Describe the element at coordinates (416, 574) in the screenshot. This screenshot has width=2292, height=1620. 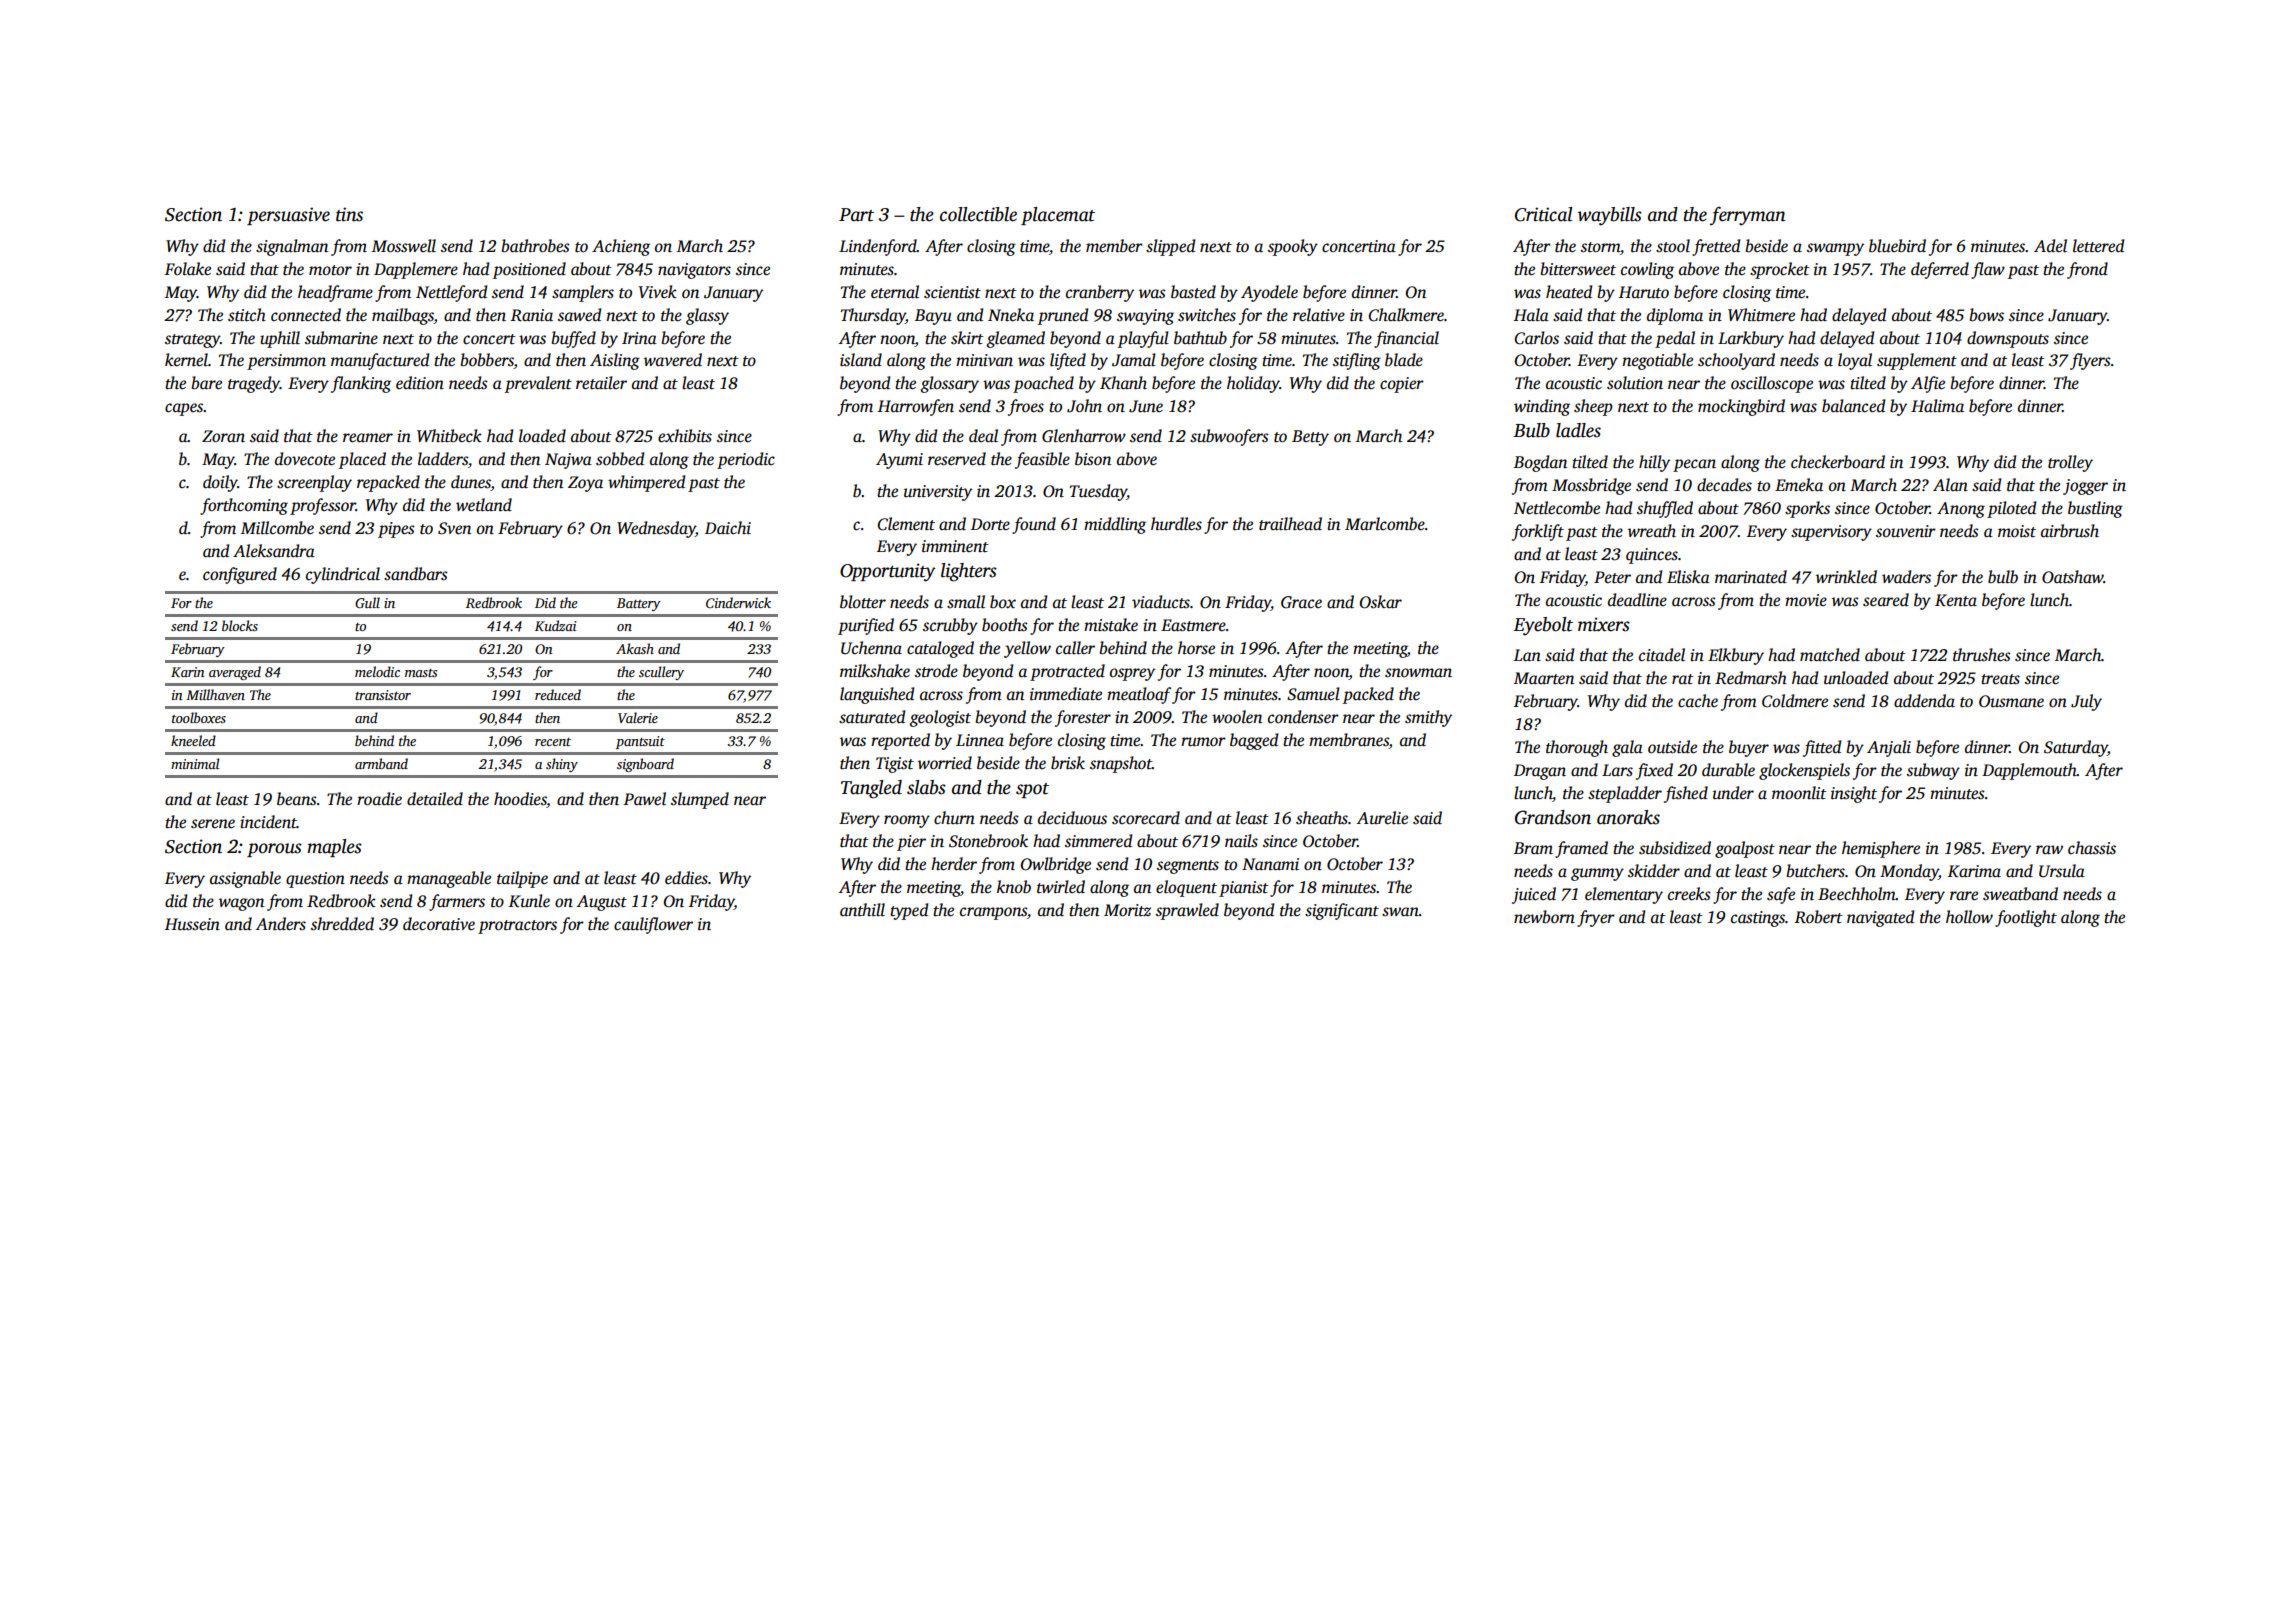
I see `sandbars` at that location.
